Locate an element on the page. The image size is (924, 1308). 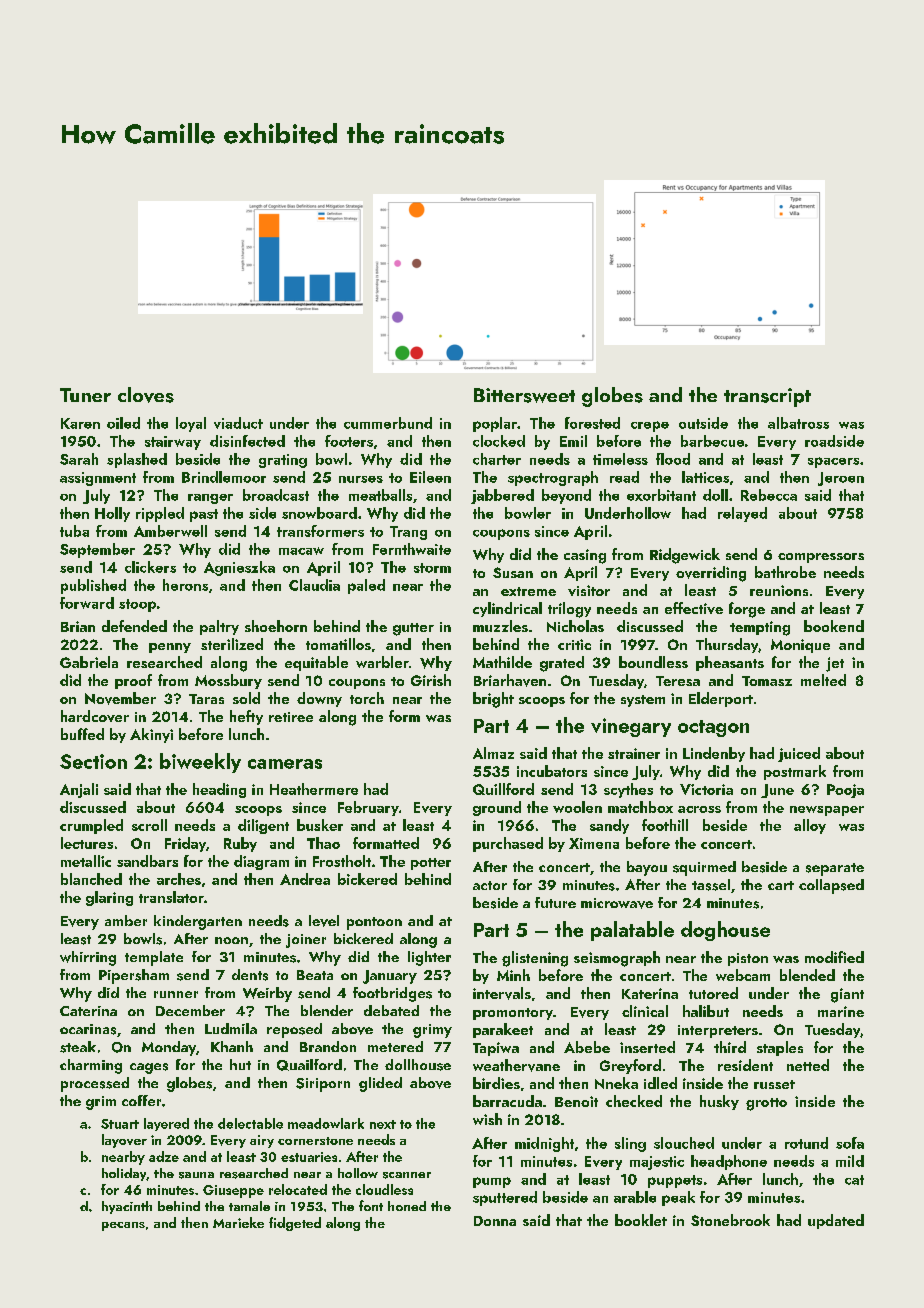
metered is located at coordinates (395, 1046).
